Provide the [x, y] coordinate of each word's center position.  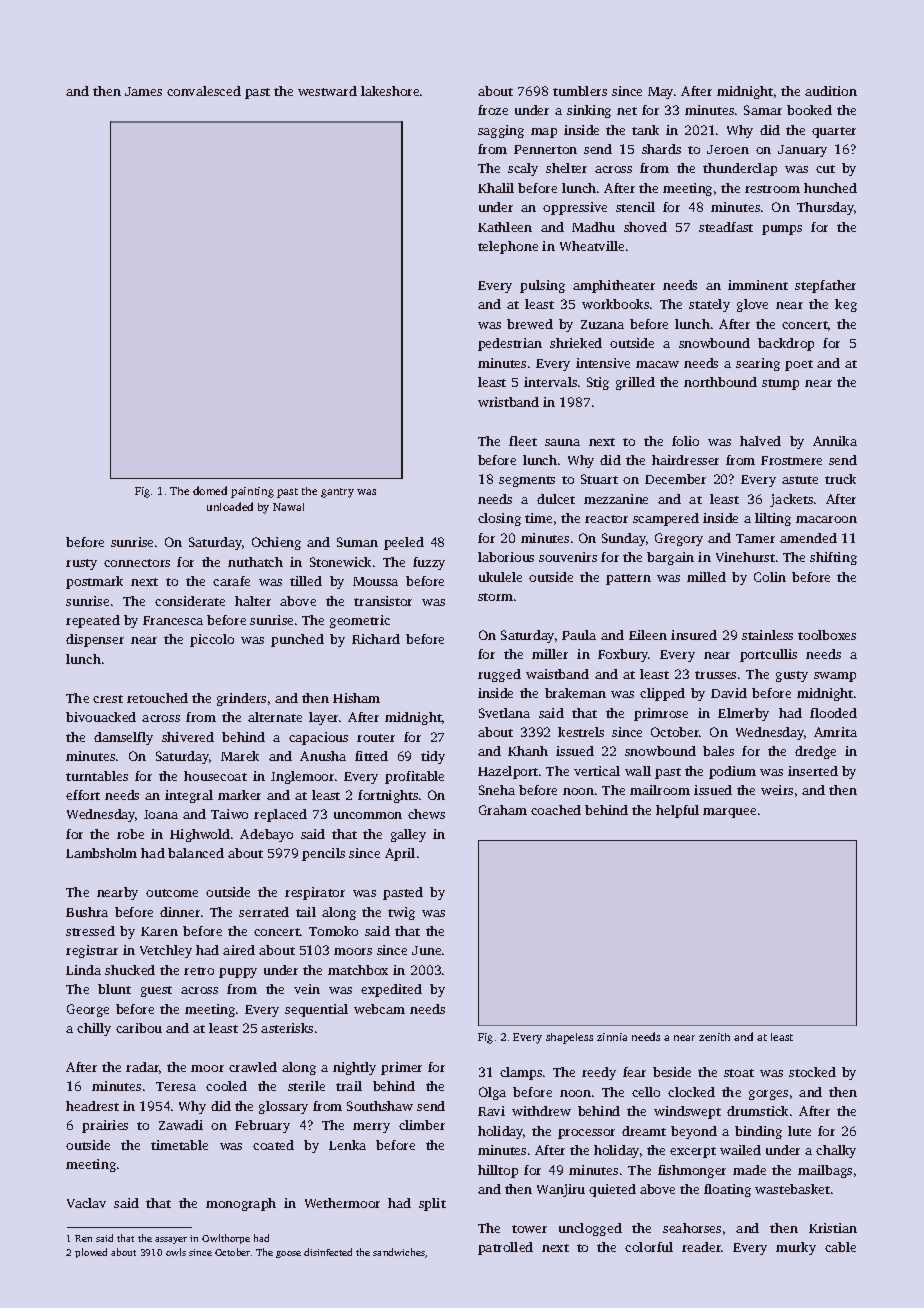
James [143, 91]
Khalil [496, 188]
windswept [687, 1112]
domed [210, 490]
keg [846, 305]
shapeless [569, 1038]
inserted [813, 771]
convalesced [204, 91]
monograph [241, 1204]
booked [809, 110]
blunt [114, 989]
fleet [523, 441]
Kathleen [505, 227]
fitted [371, 756]
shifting [833, 558]
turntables [97, 776]
